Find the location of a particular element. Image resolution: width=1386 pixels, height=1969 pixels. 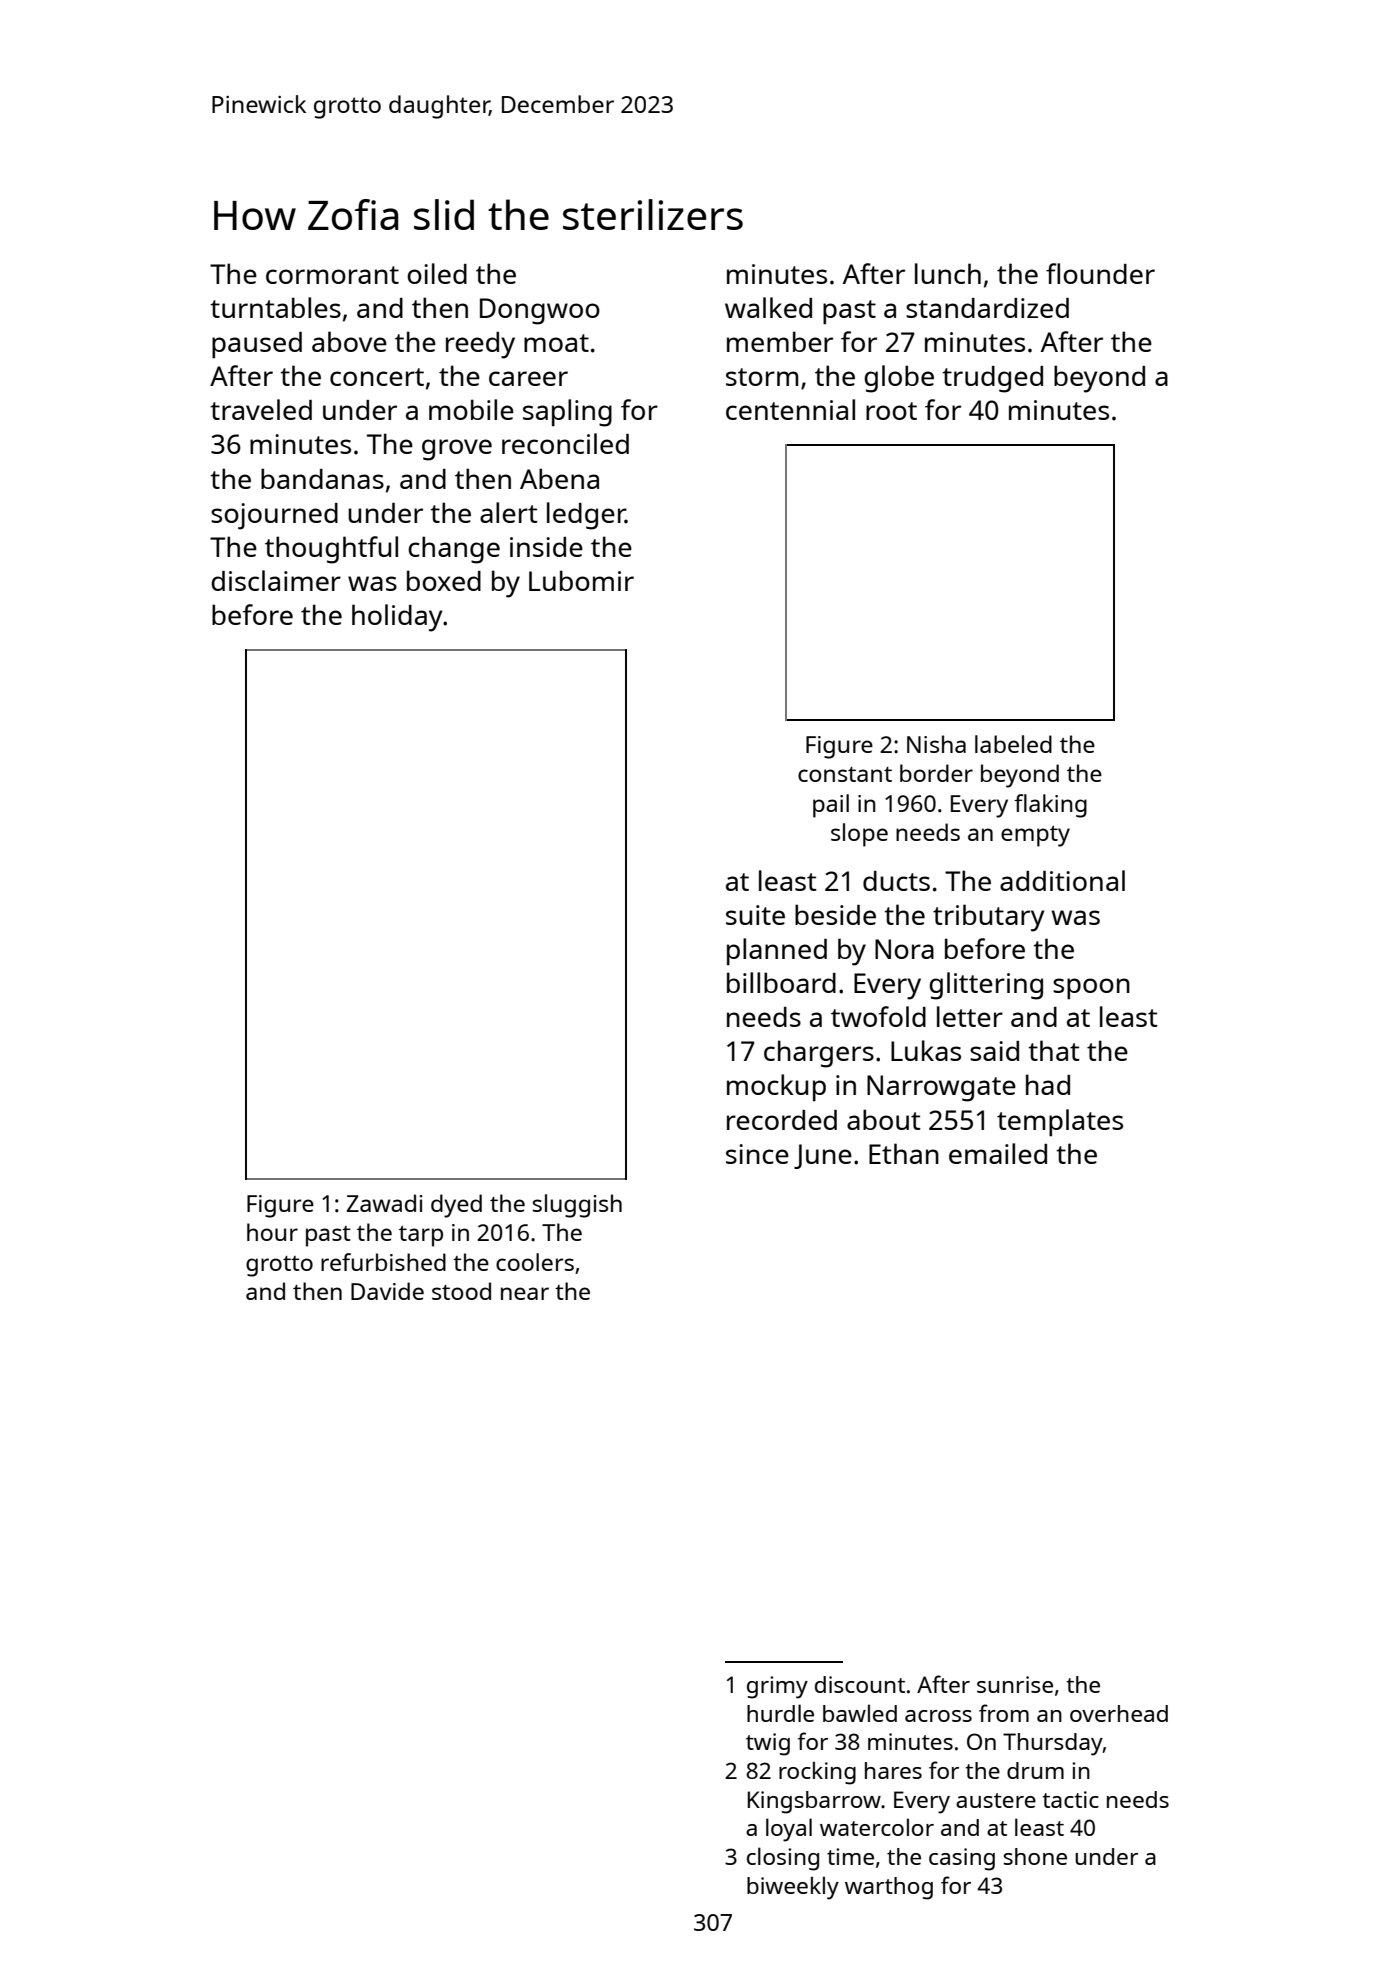

sluggish is located at coordinates (577, 1206).
